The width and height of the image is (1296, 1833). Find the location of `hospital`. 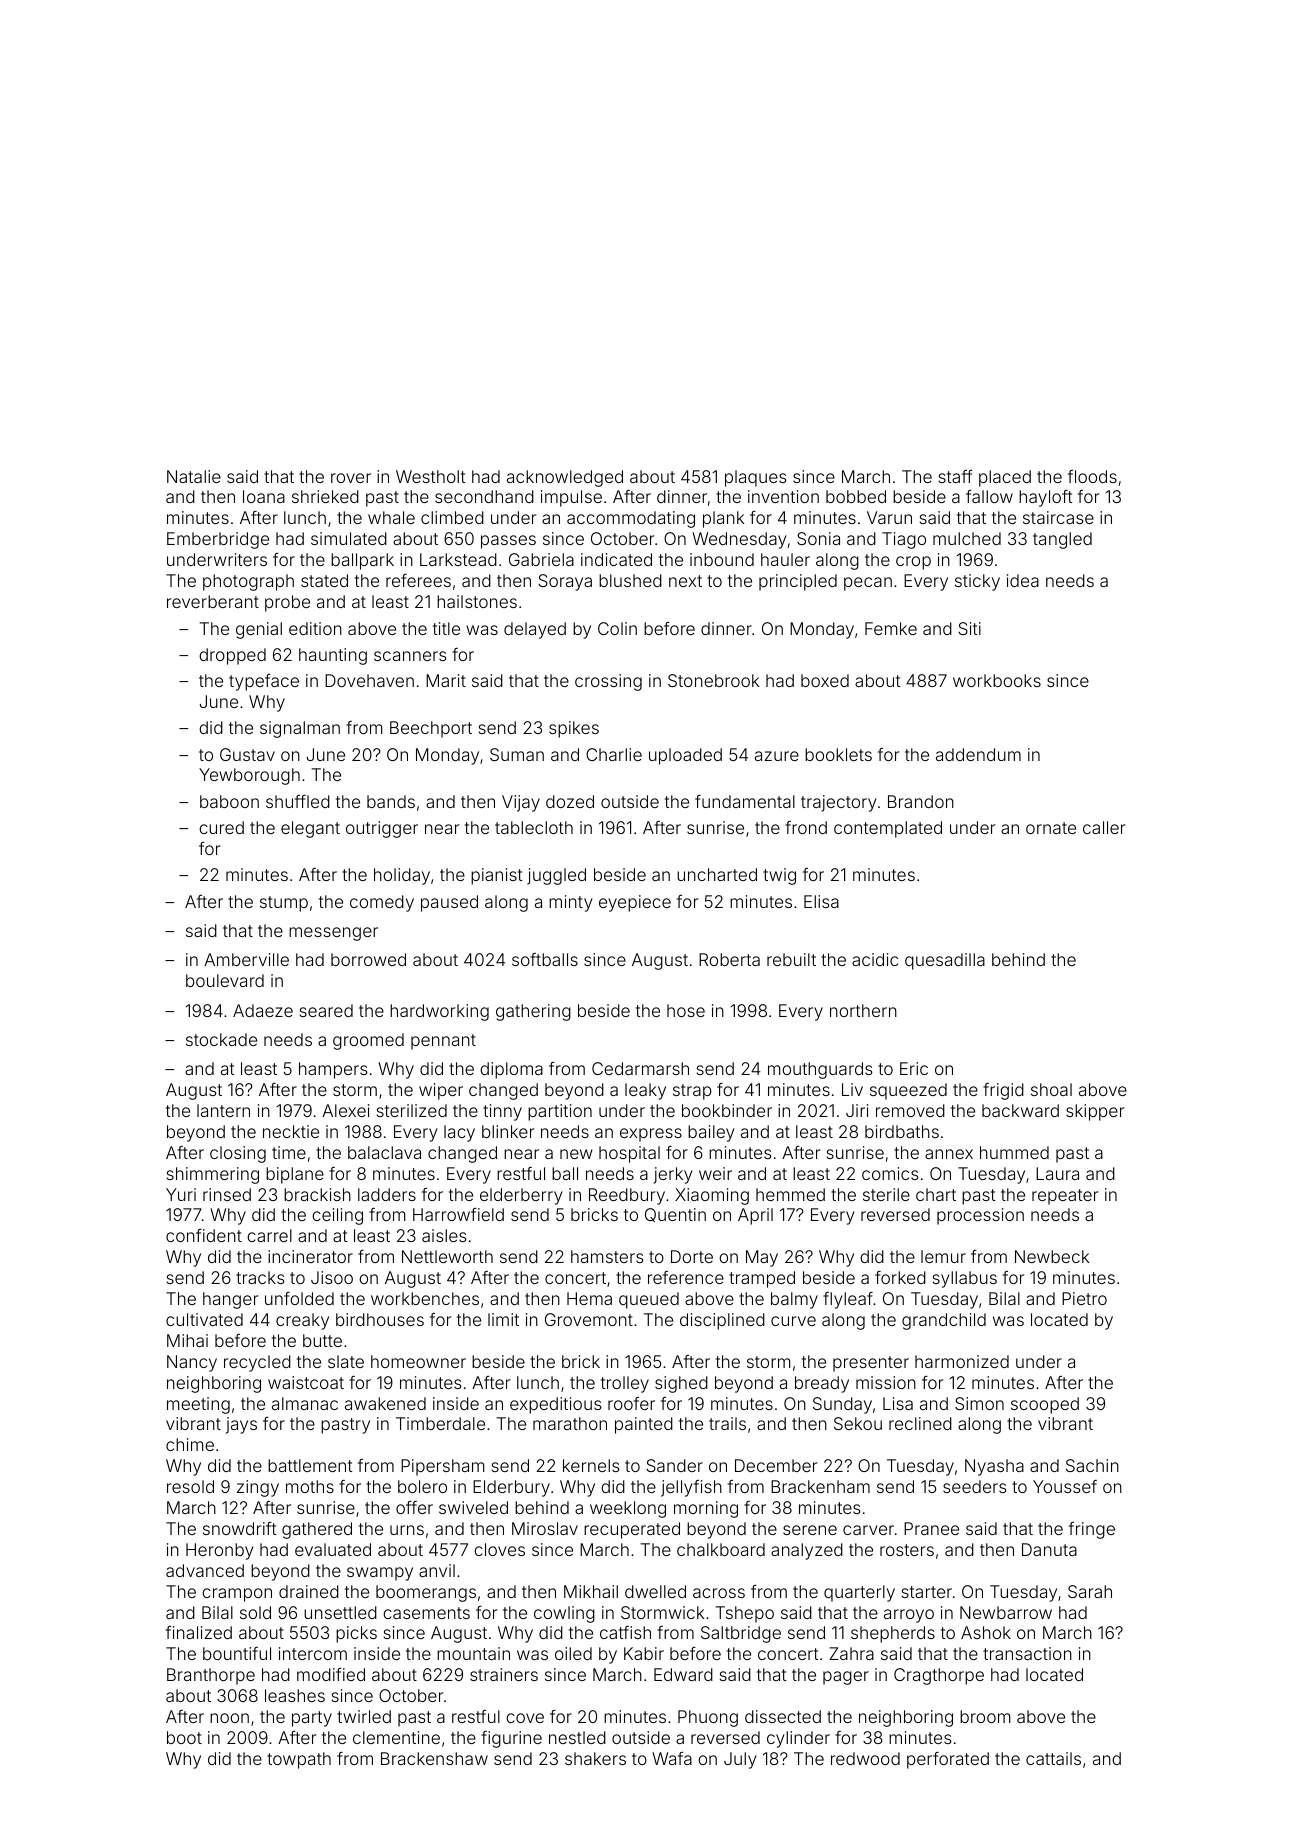

hospital is located at coordinates (629, 1154).
